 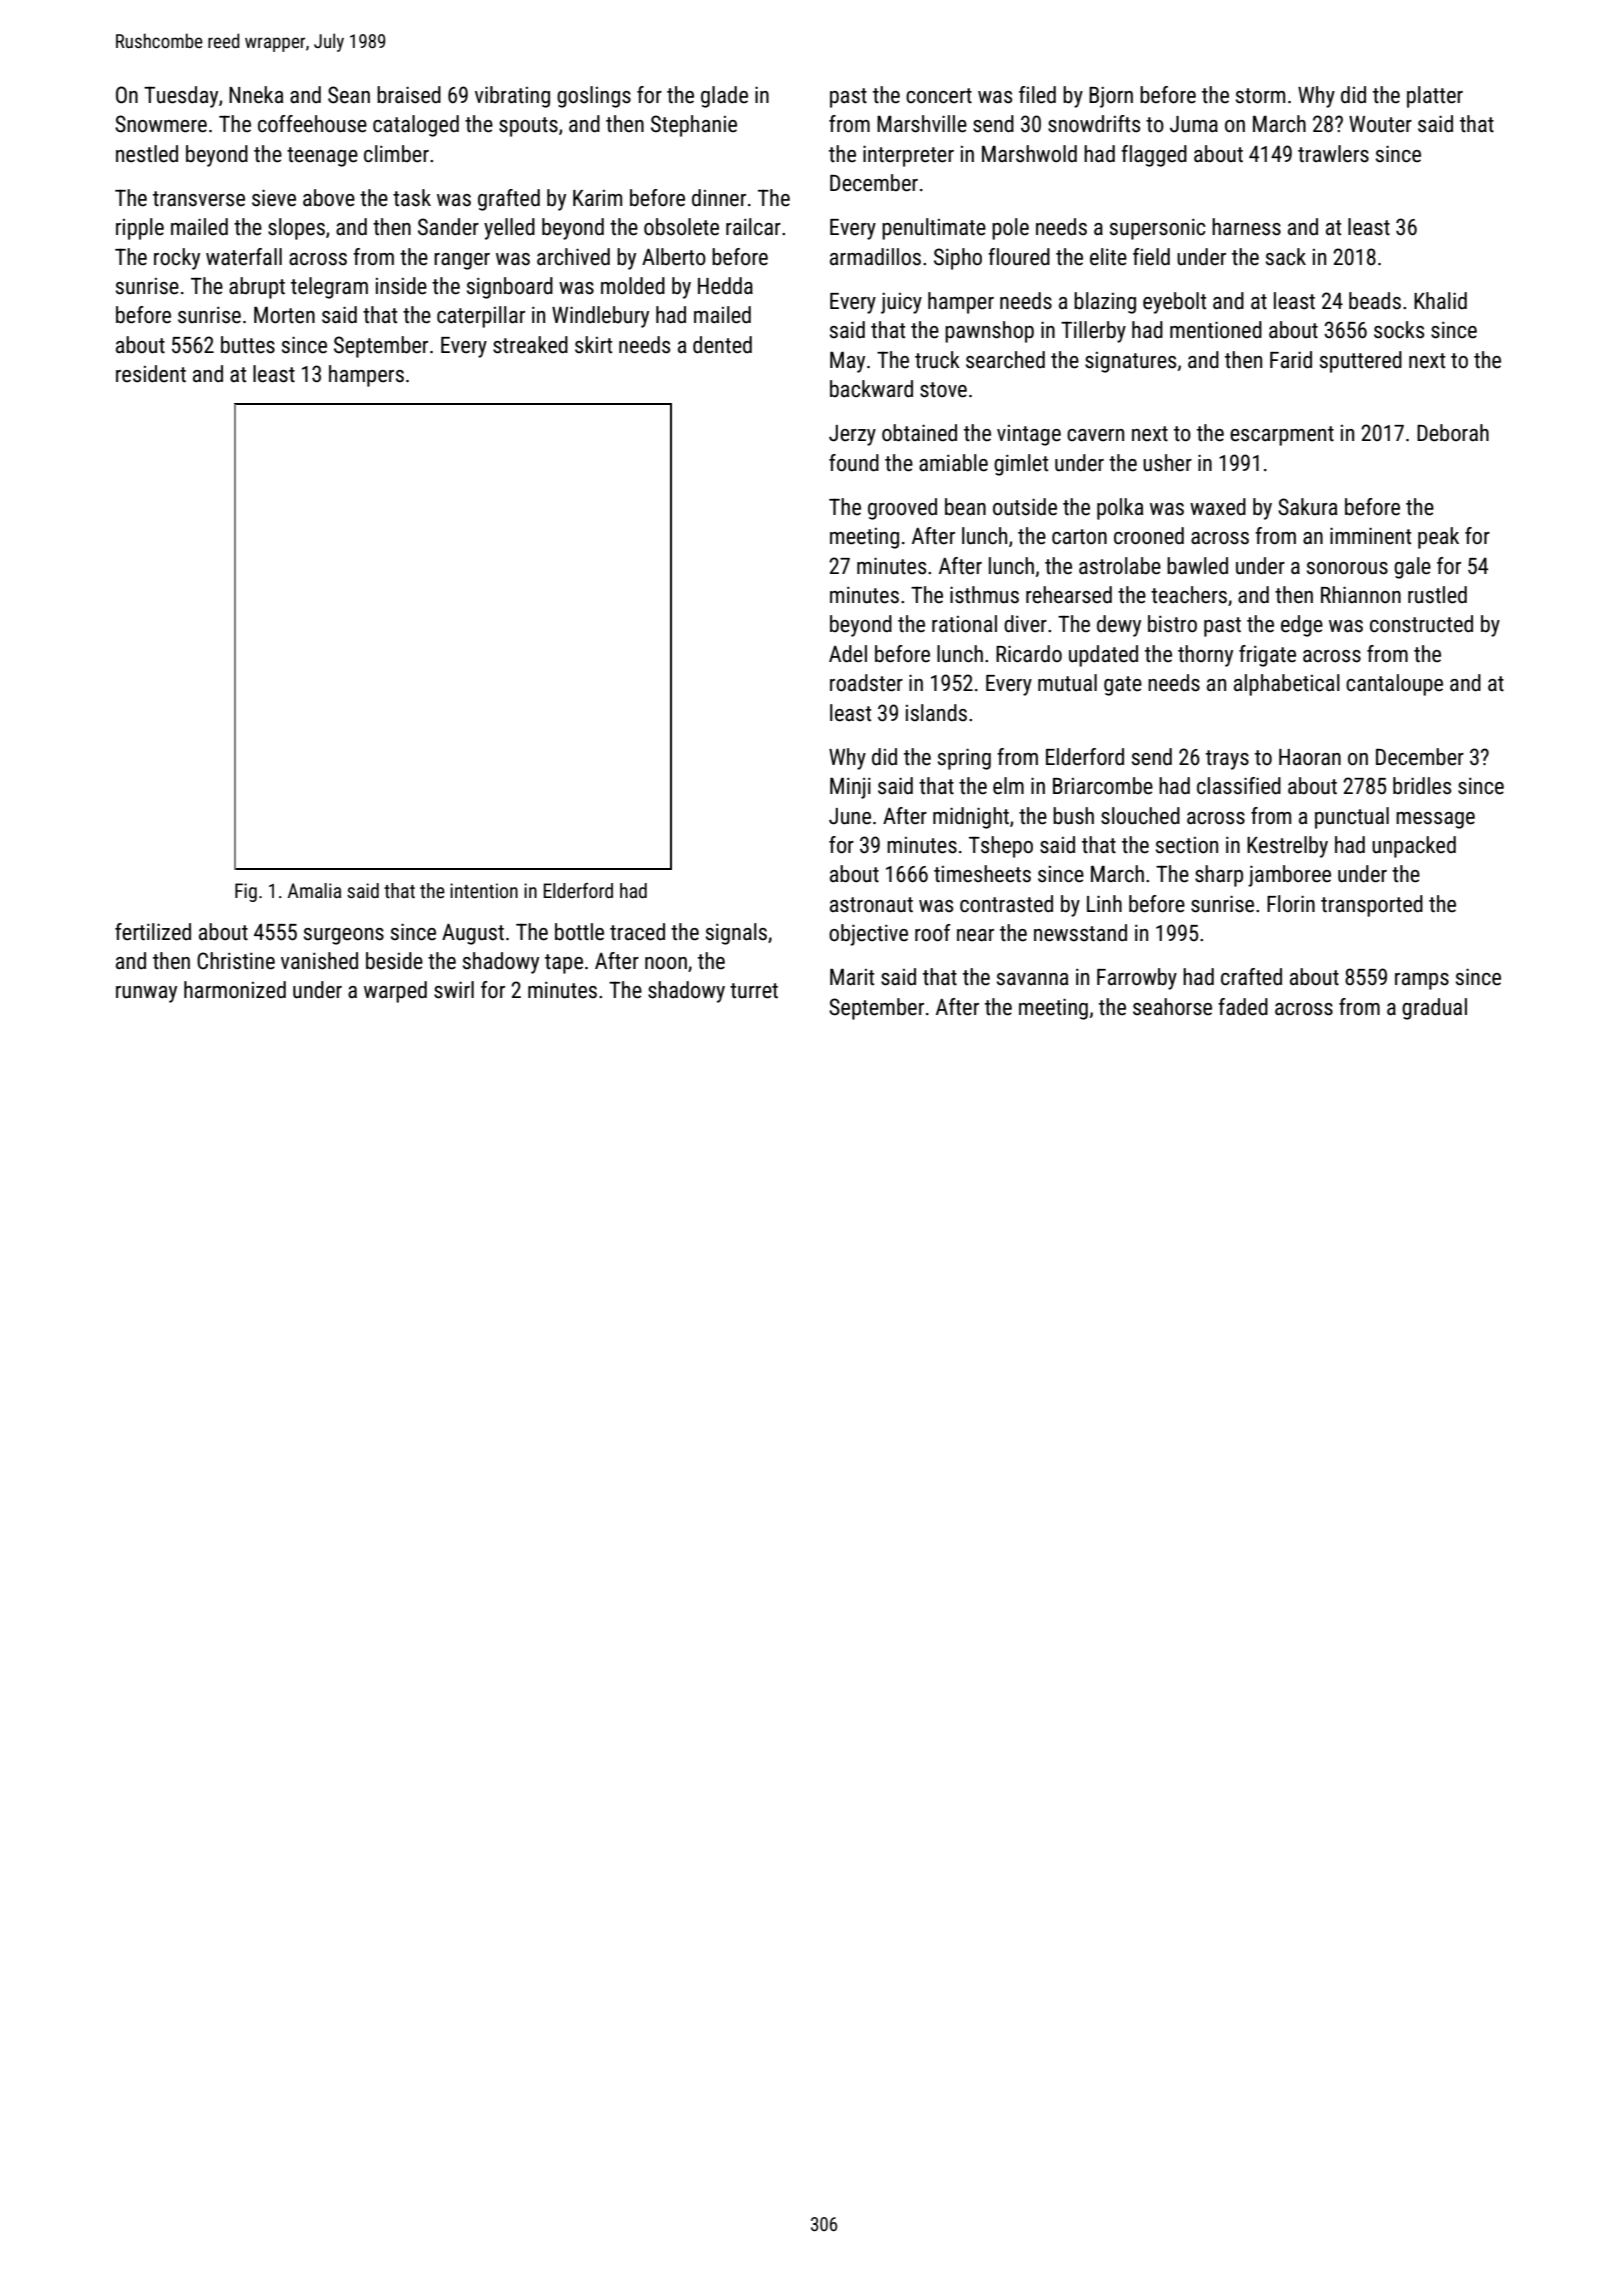 What do you see at coordinates (1435, 97) in the screenshot?
I see `platter` at bounding box center [1435, 97].
